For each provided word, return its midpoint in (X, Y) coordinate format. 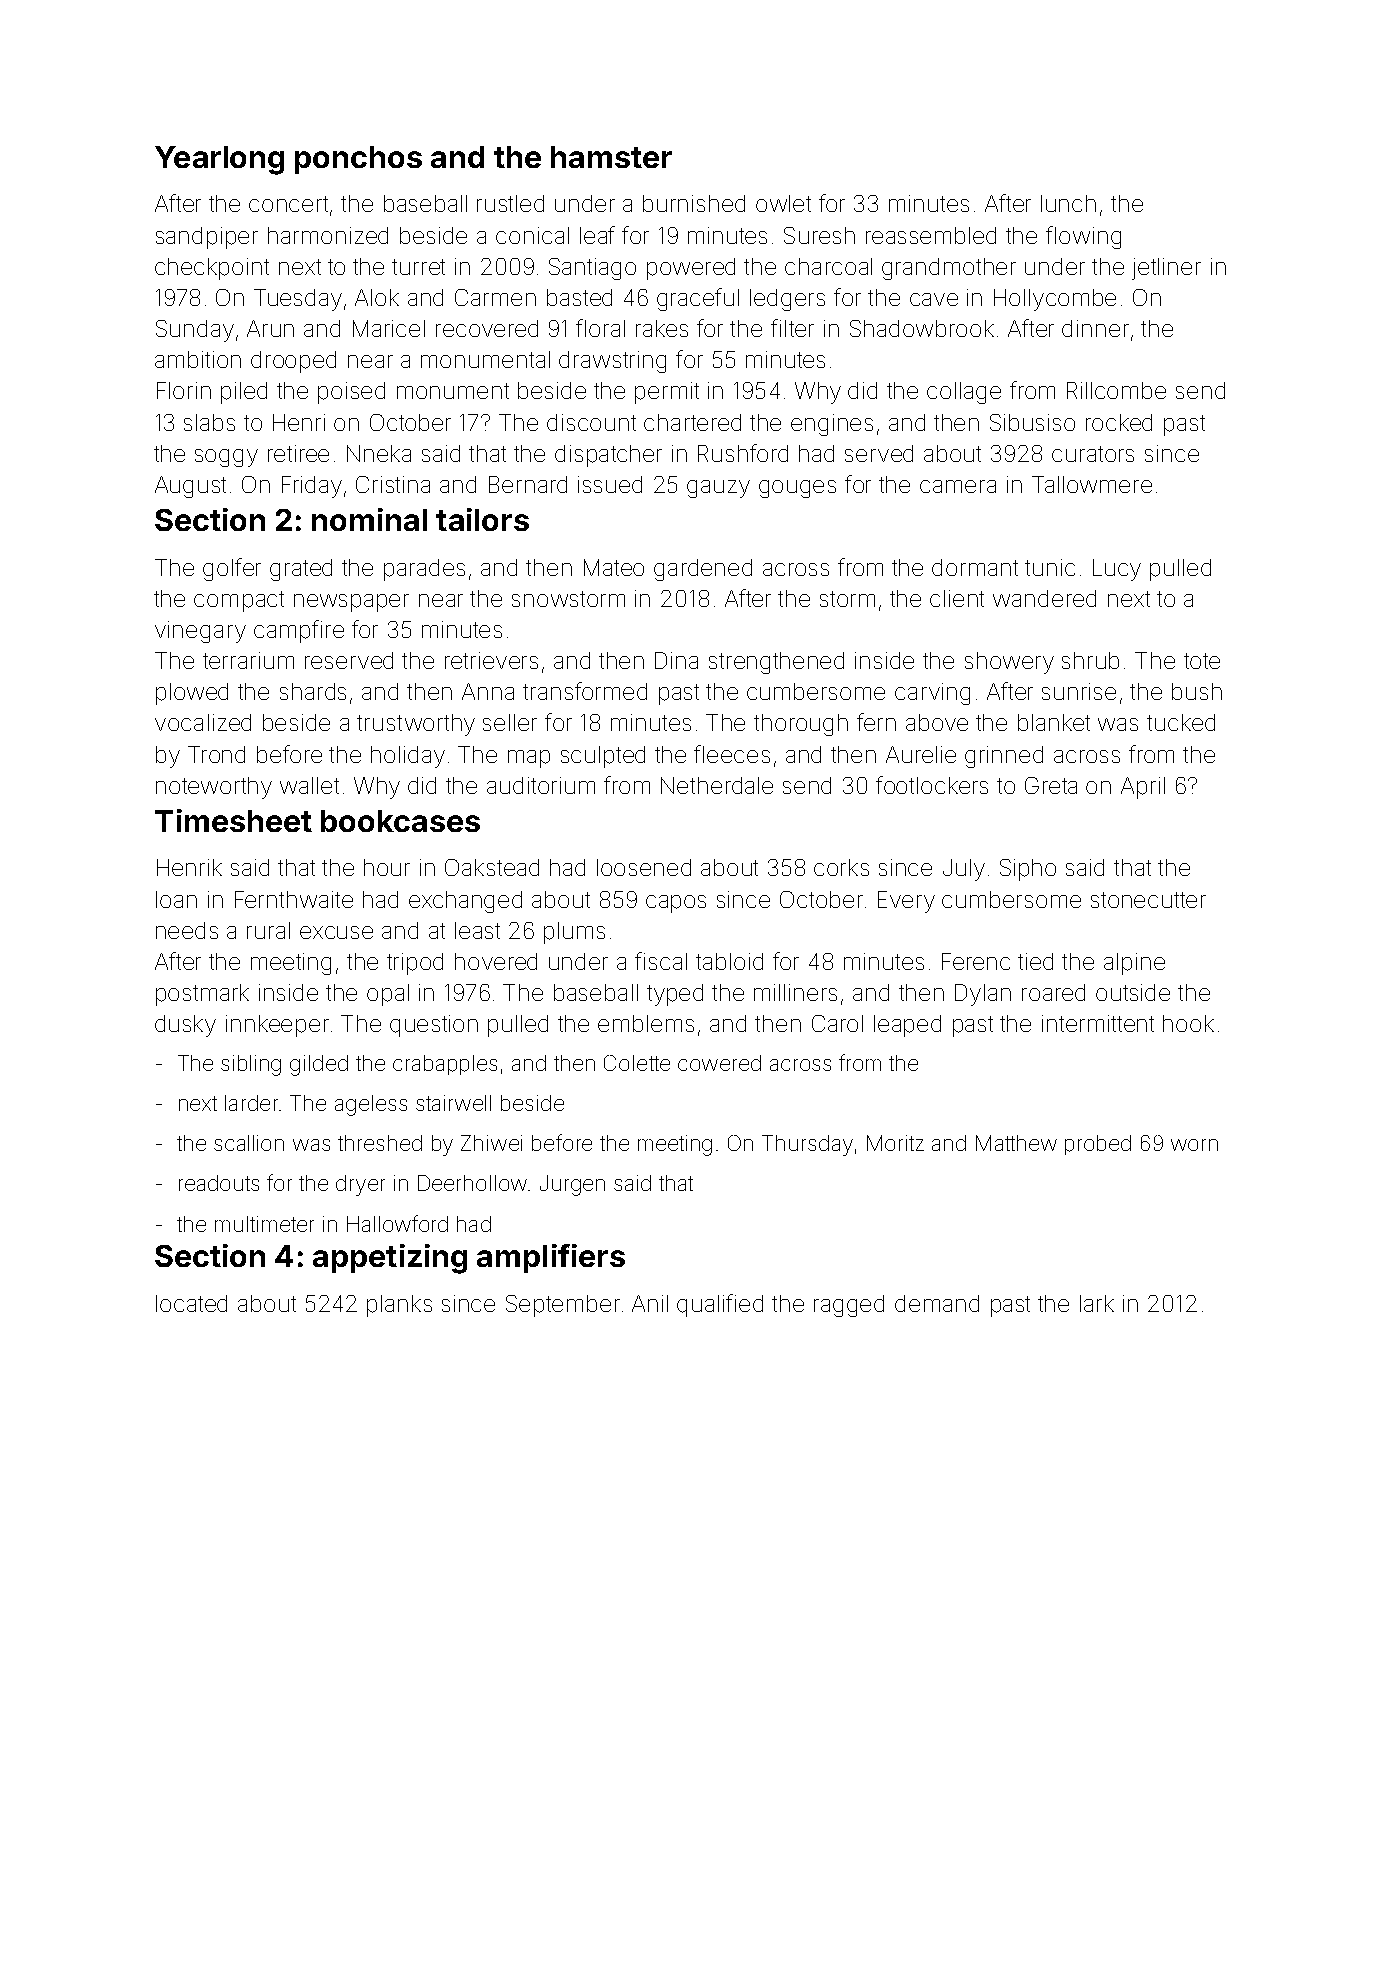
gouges (797, 489)
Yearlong (219, 160)
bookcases (400, 821)
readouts (219, 1183)
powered (691, 269)
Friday (312, 487)
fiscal (661, 961)
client (957, 598)
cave (934, 299)
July (964, 870)
